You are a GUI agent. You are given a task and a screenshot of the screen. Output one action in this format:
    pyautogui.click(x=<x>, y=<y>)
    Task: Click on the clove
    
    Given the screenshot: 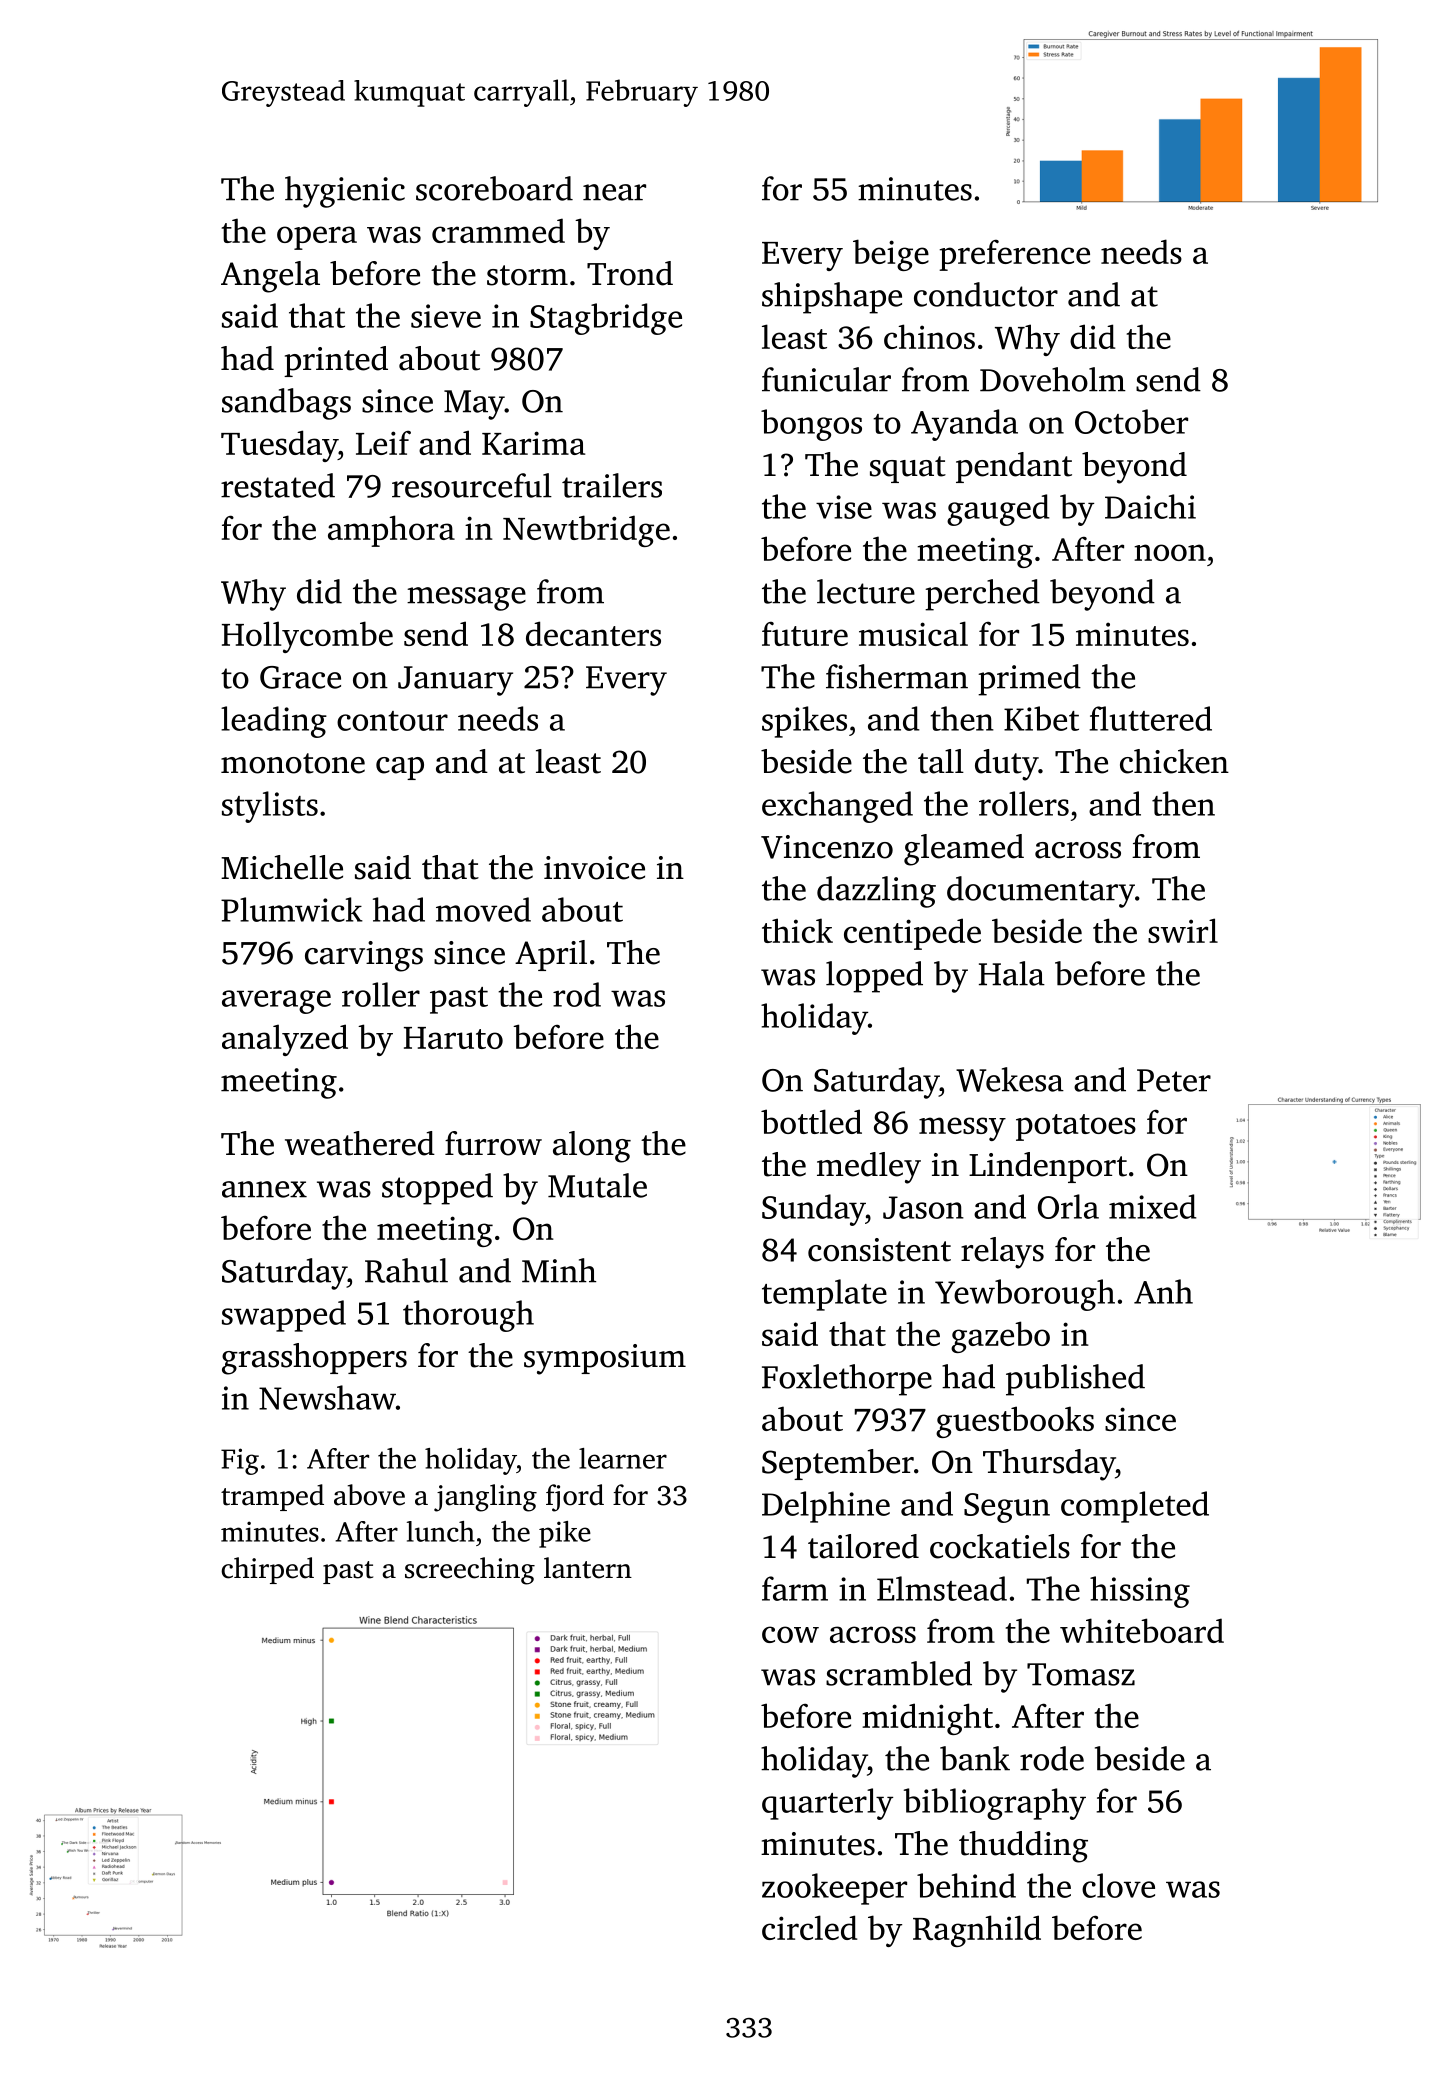 What is the action you would take?
    pyautogui.click(x=1118, y=1885)
